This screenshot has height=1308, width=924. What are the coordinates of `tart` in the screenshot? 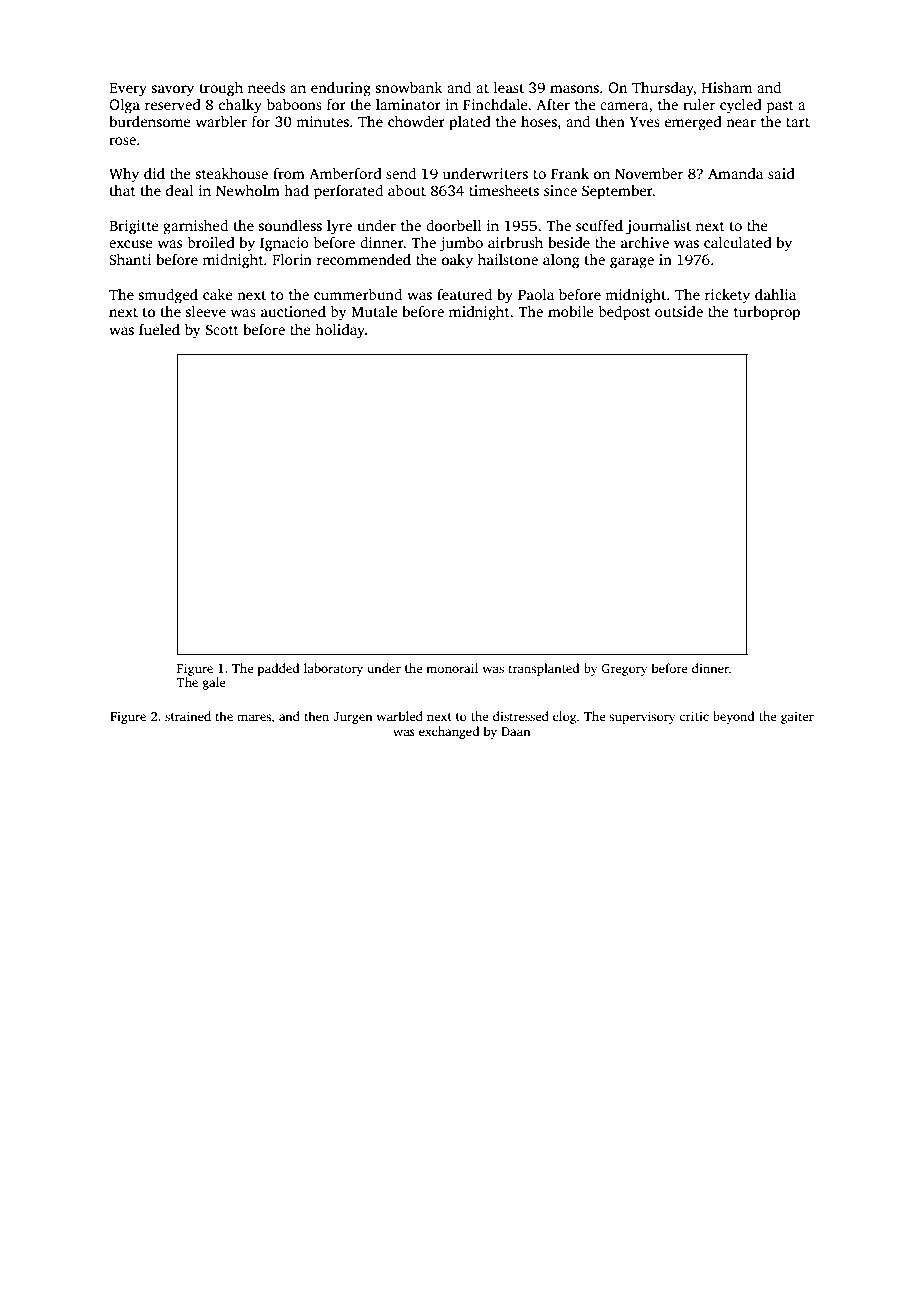 It's located at (798, 122).
